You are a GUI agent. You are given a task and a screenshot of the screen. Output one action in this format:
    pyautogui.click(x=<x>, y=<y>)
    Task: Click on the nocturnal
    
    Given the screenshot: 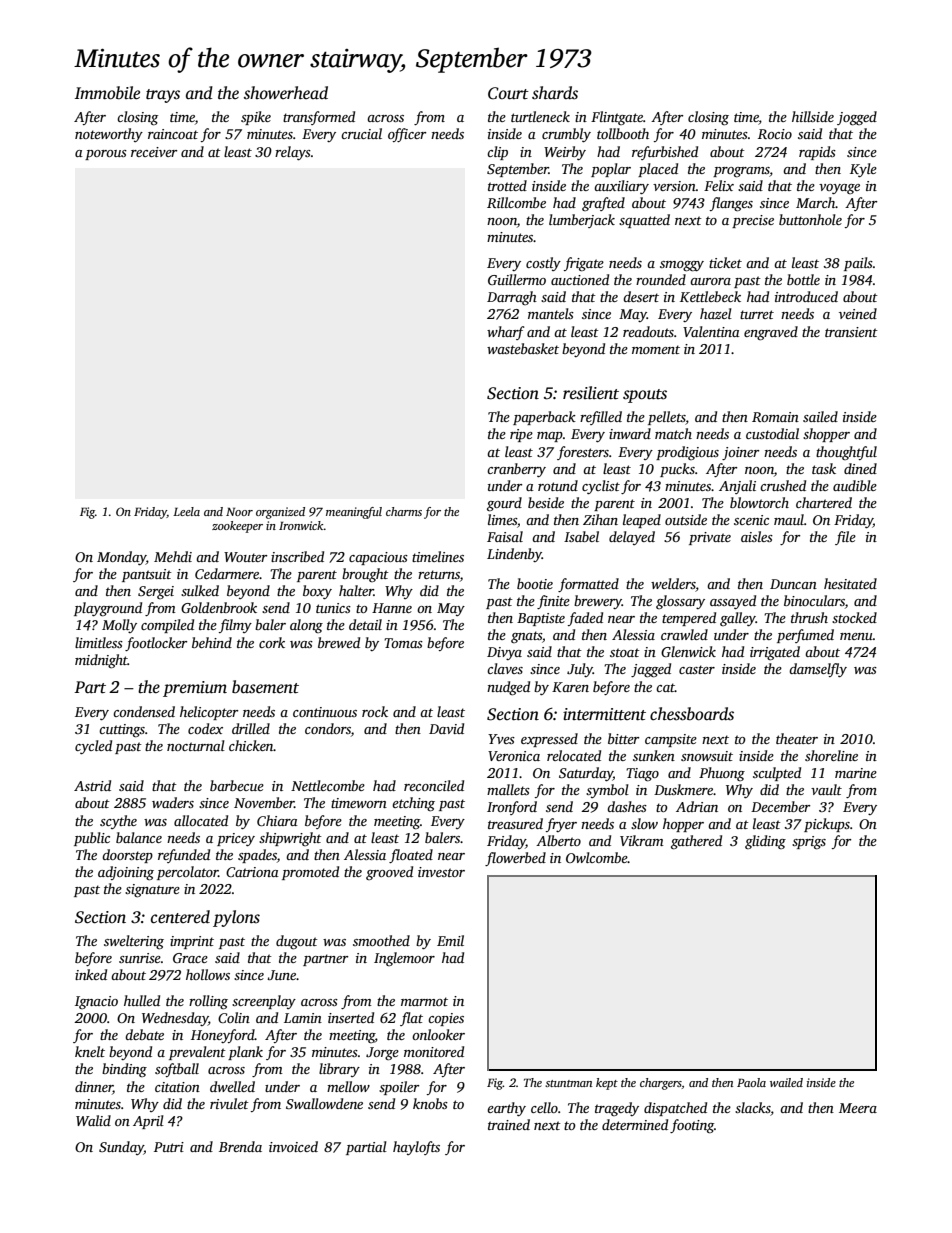 What is the action you would take?
    pyautogui.click(x=196, y=745)
